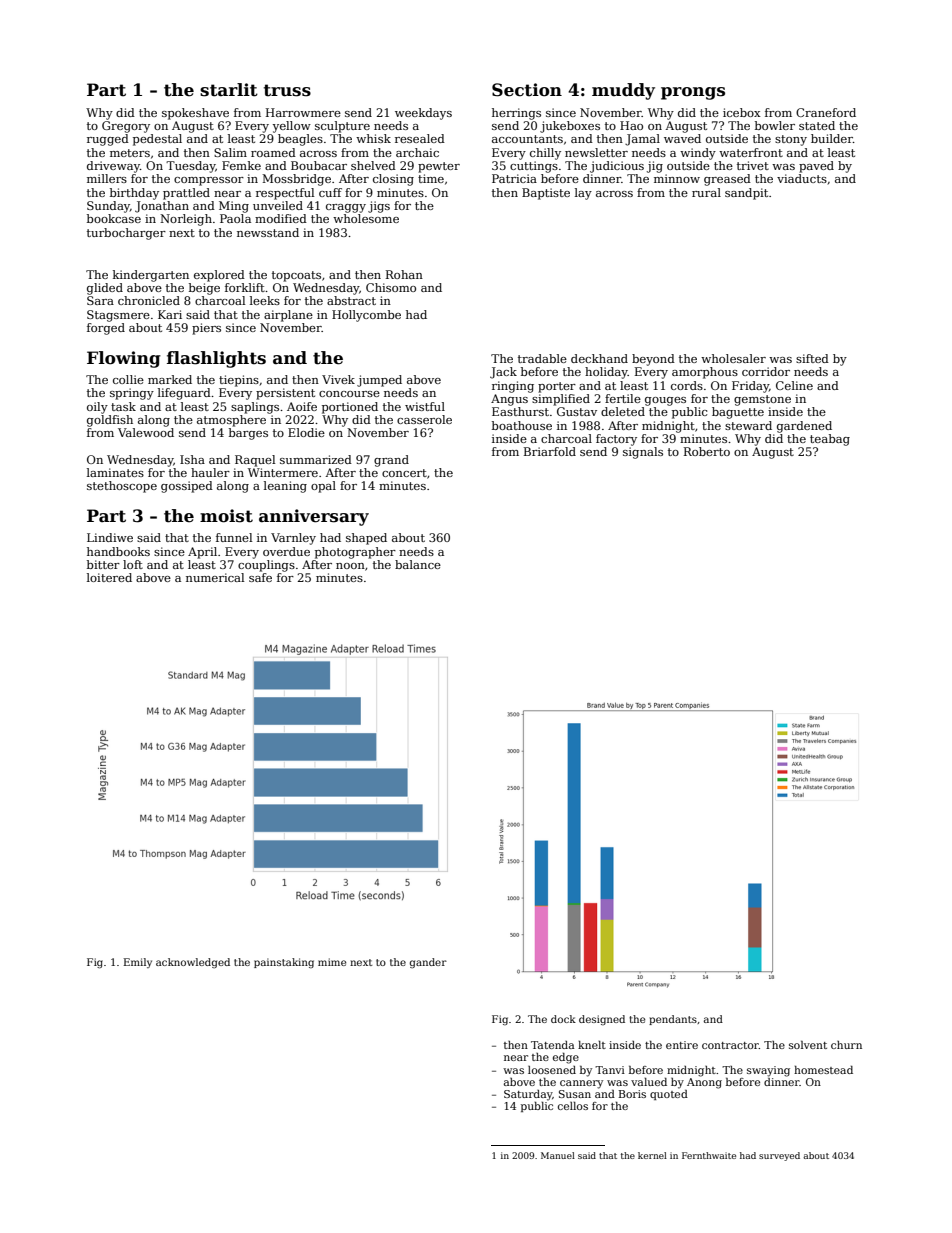 This screenshot has height=1233, width=952. What do you see at coordinates (808, 1045) in the screenshot?
I see `solvent` at bounding box center [808, 1045].
